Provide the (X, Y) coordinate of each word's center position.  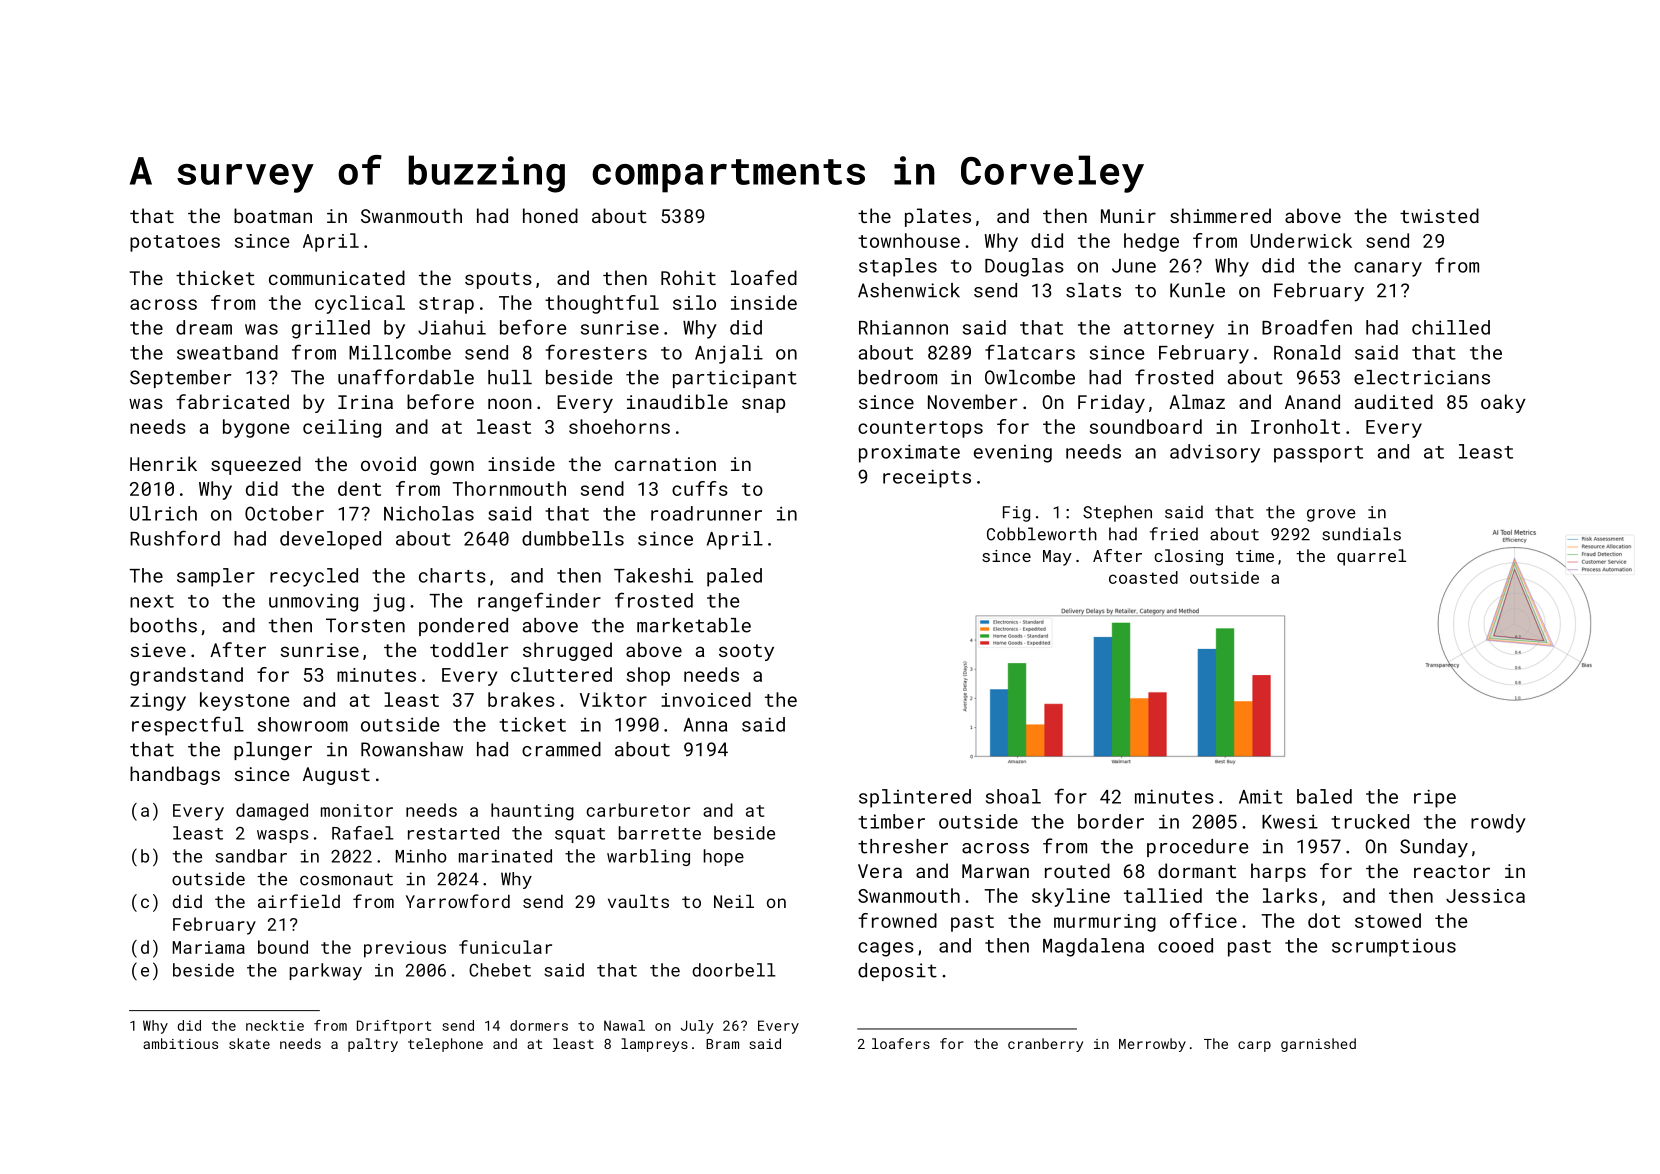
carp (1254, 1046)
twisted (1439, 215)
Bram (722, 1044)
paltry (373, 1045)
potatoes (175, 243)
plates (938, 217)
